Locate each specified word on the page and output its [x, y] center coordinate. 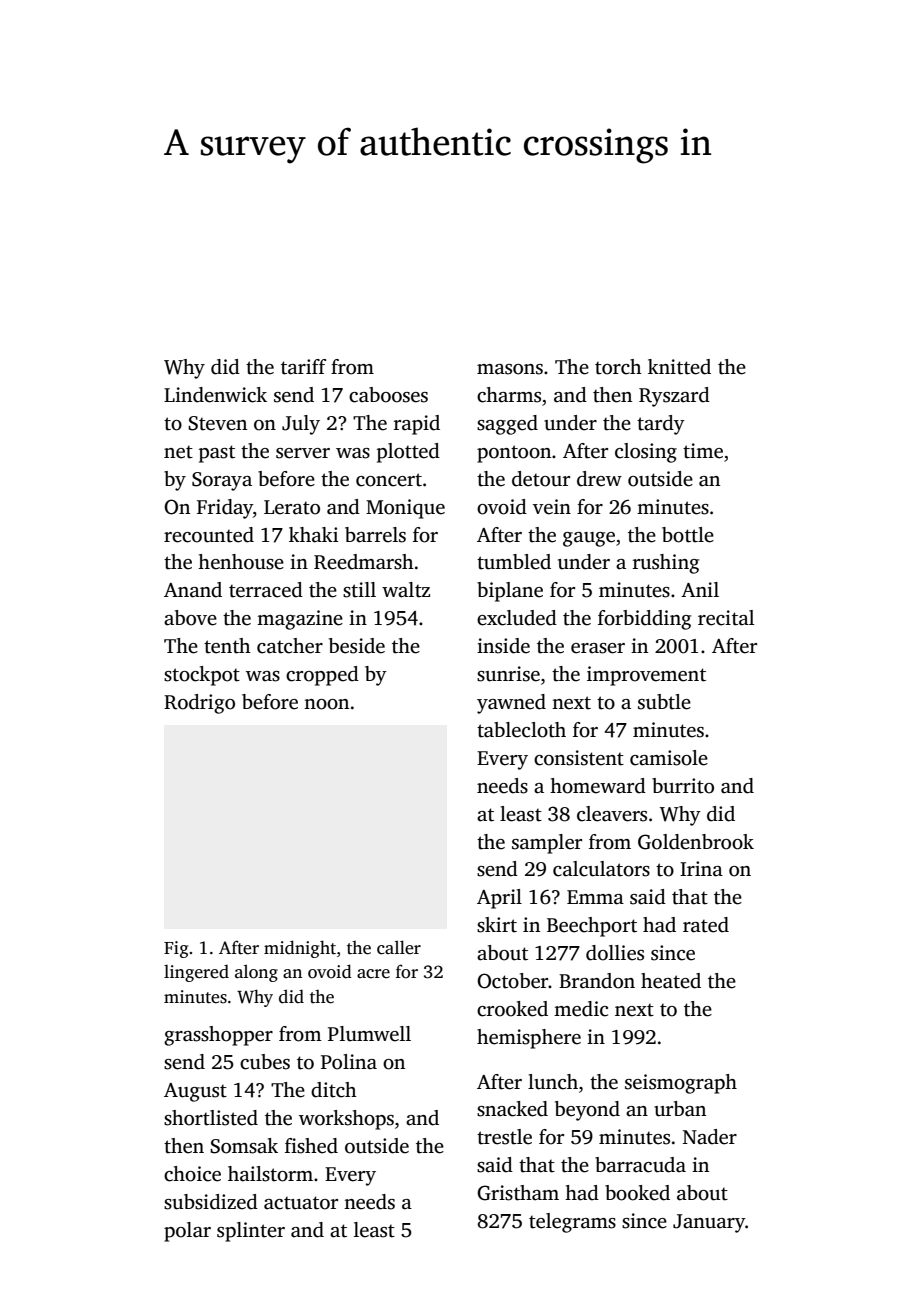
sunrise [508, 674]
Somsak [244, 1146]
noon [326, 704]
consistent [579, 758]
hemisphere [529, 1039]
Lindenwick [215, 395]
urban [680, 1109]
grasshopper [218, 1036]
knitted [679, 367]
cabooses [388, 395]
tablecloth [521, 730]
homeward [598, 786]
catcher [290, 646]
